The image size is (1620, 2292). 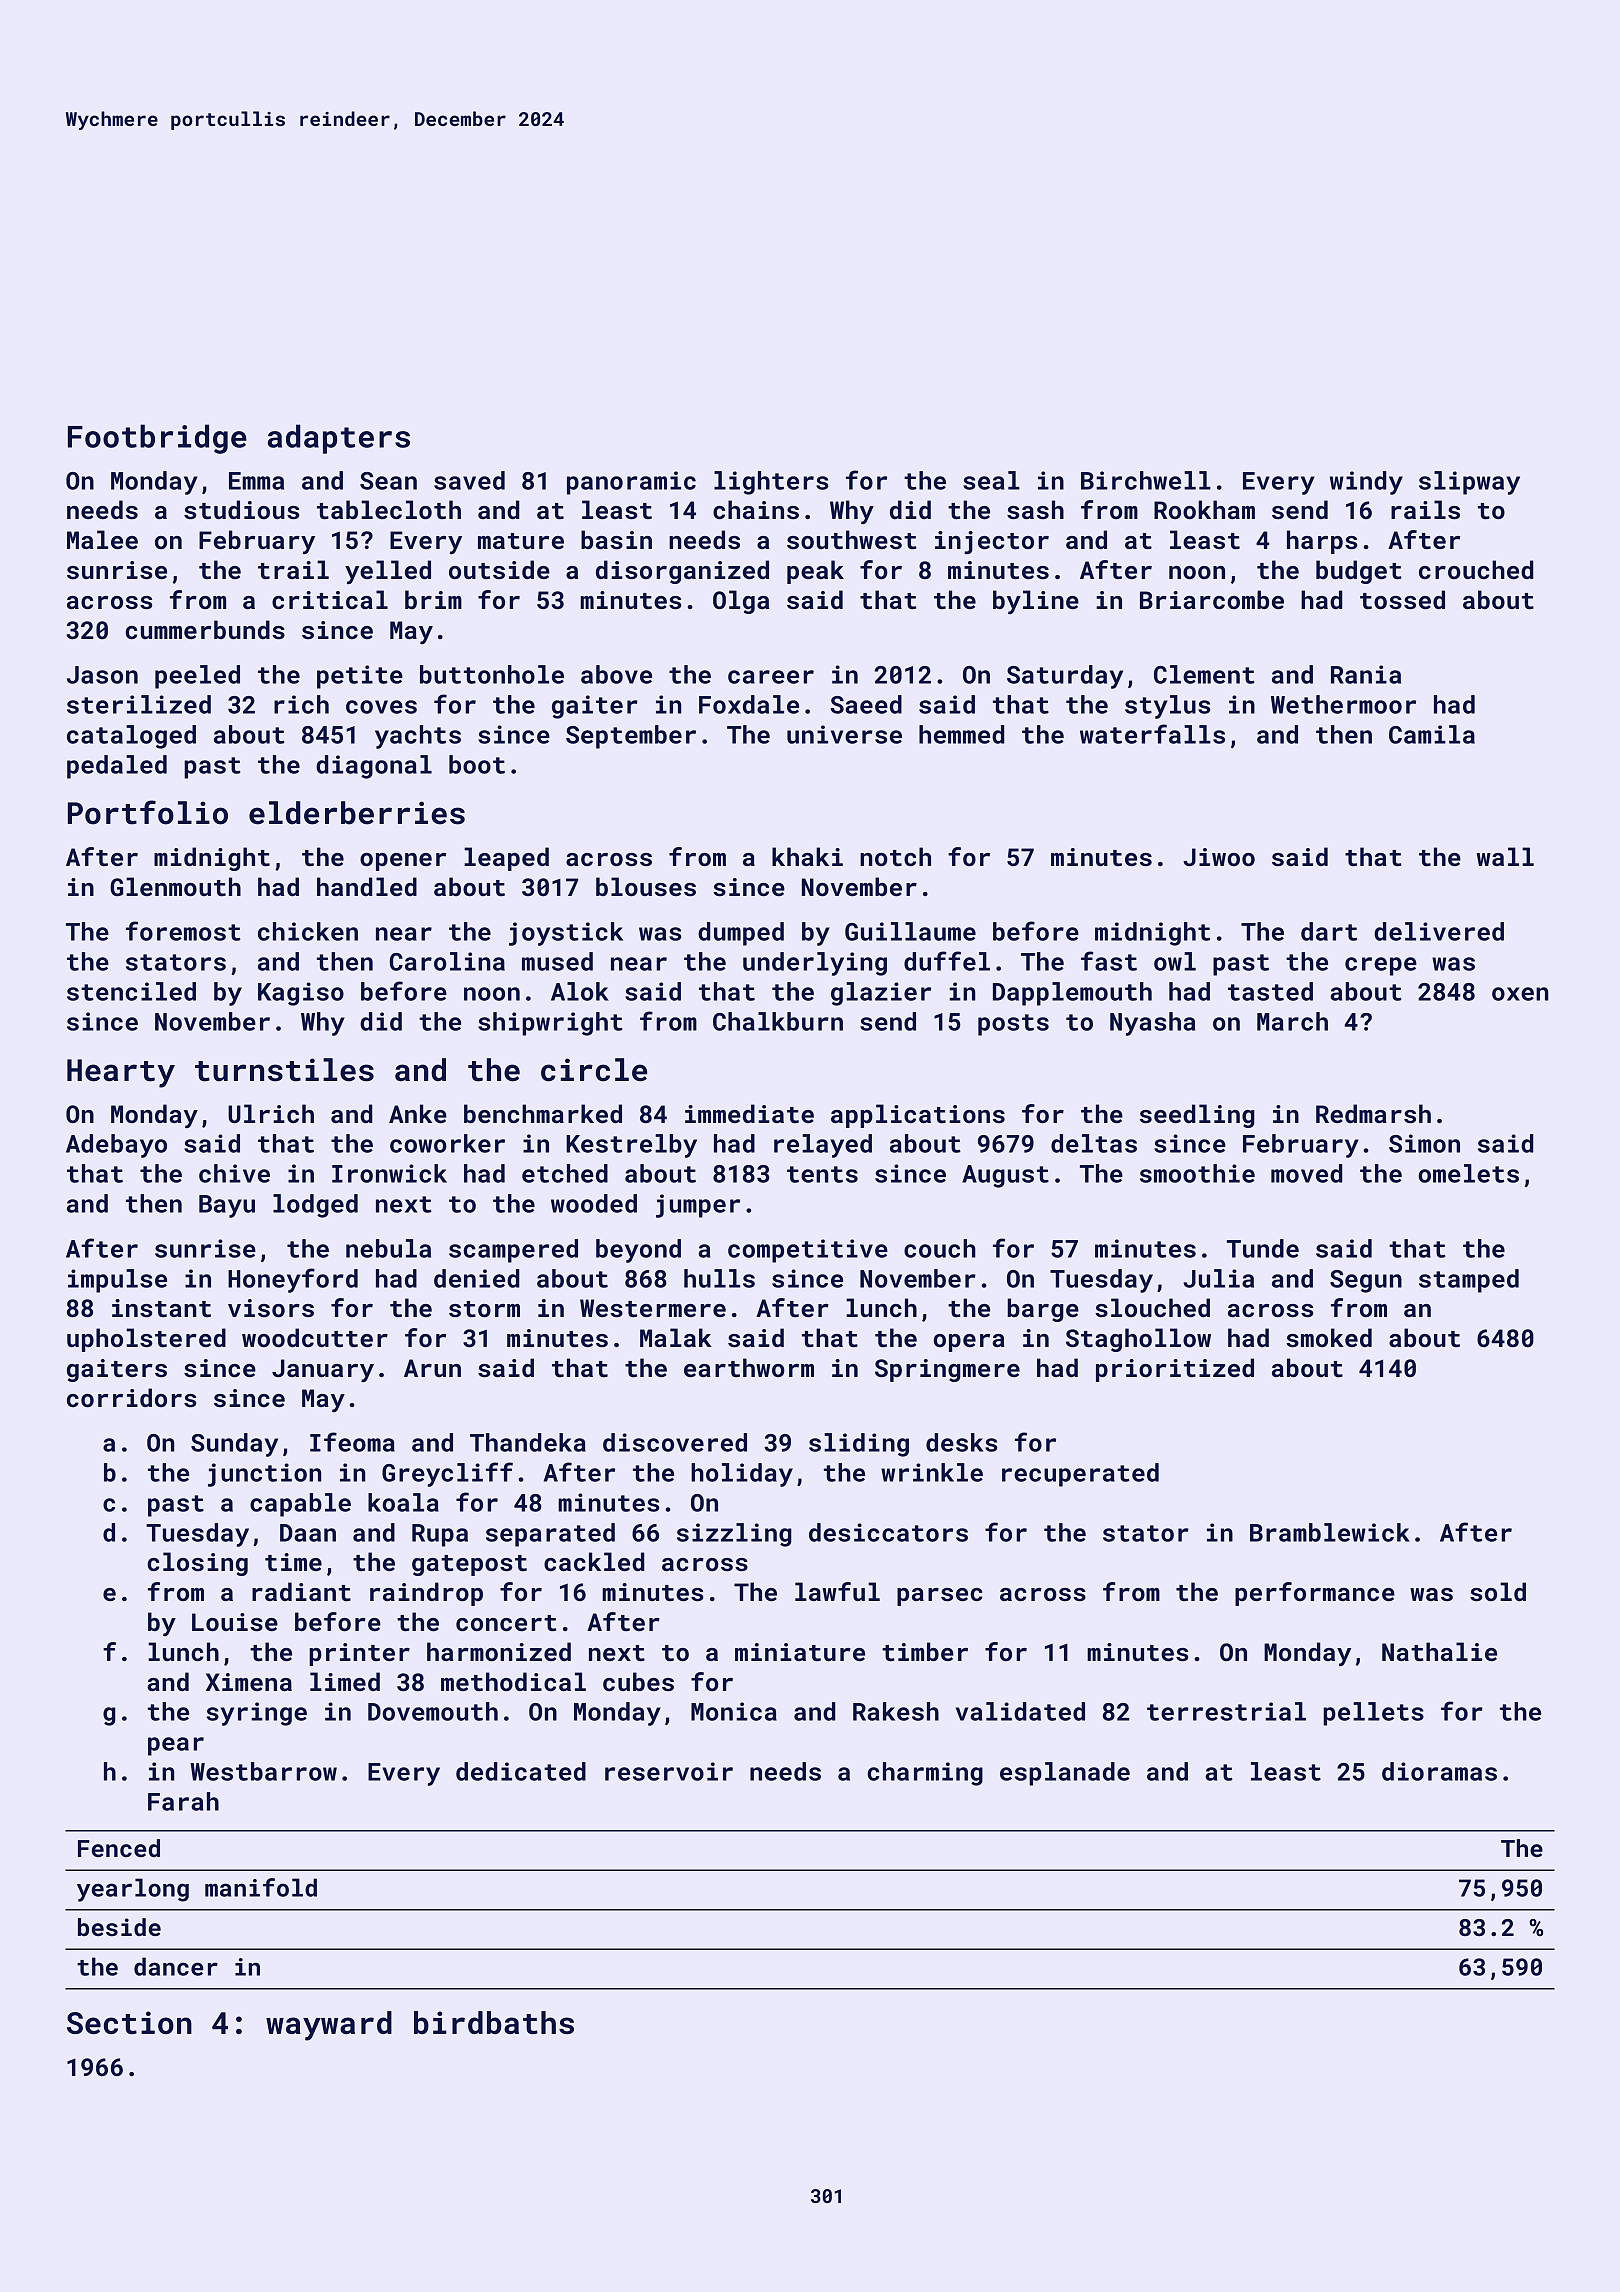 What do you see at coordinates (749, 1114) in the page?
I see `immediate` at bounding box center [749, 1114].
